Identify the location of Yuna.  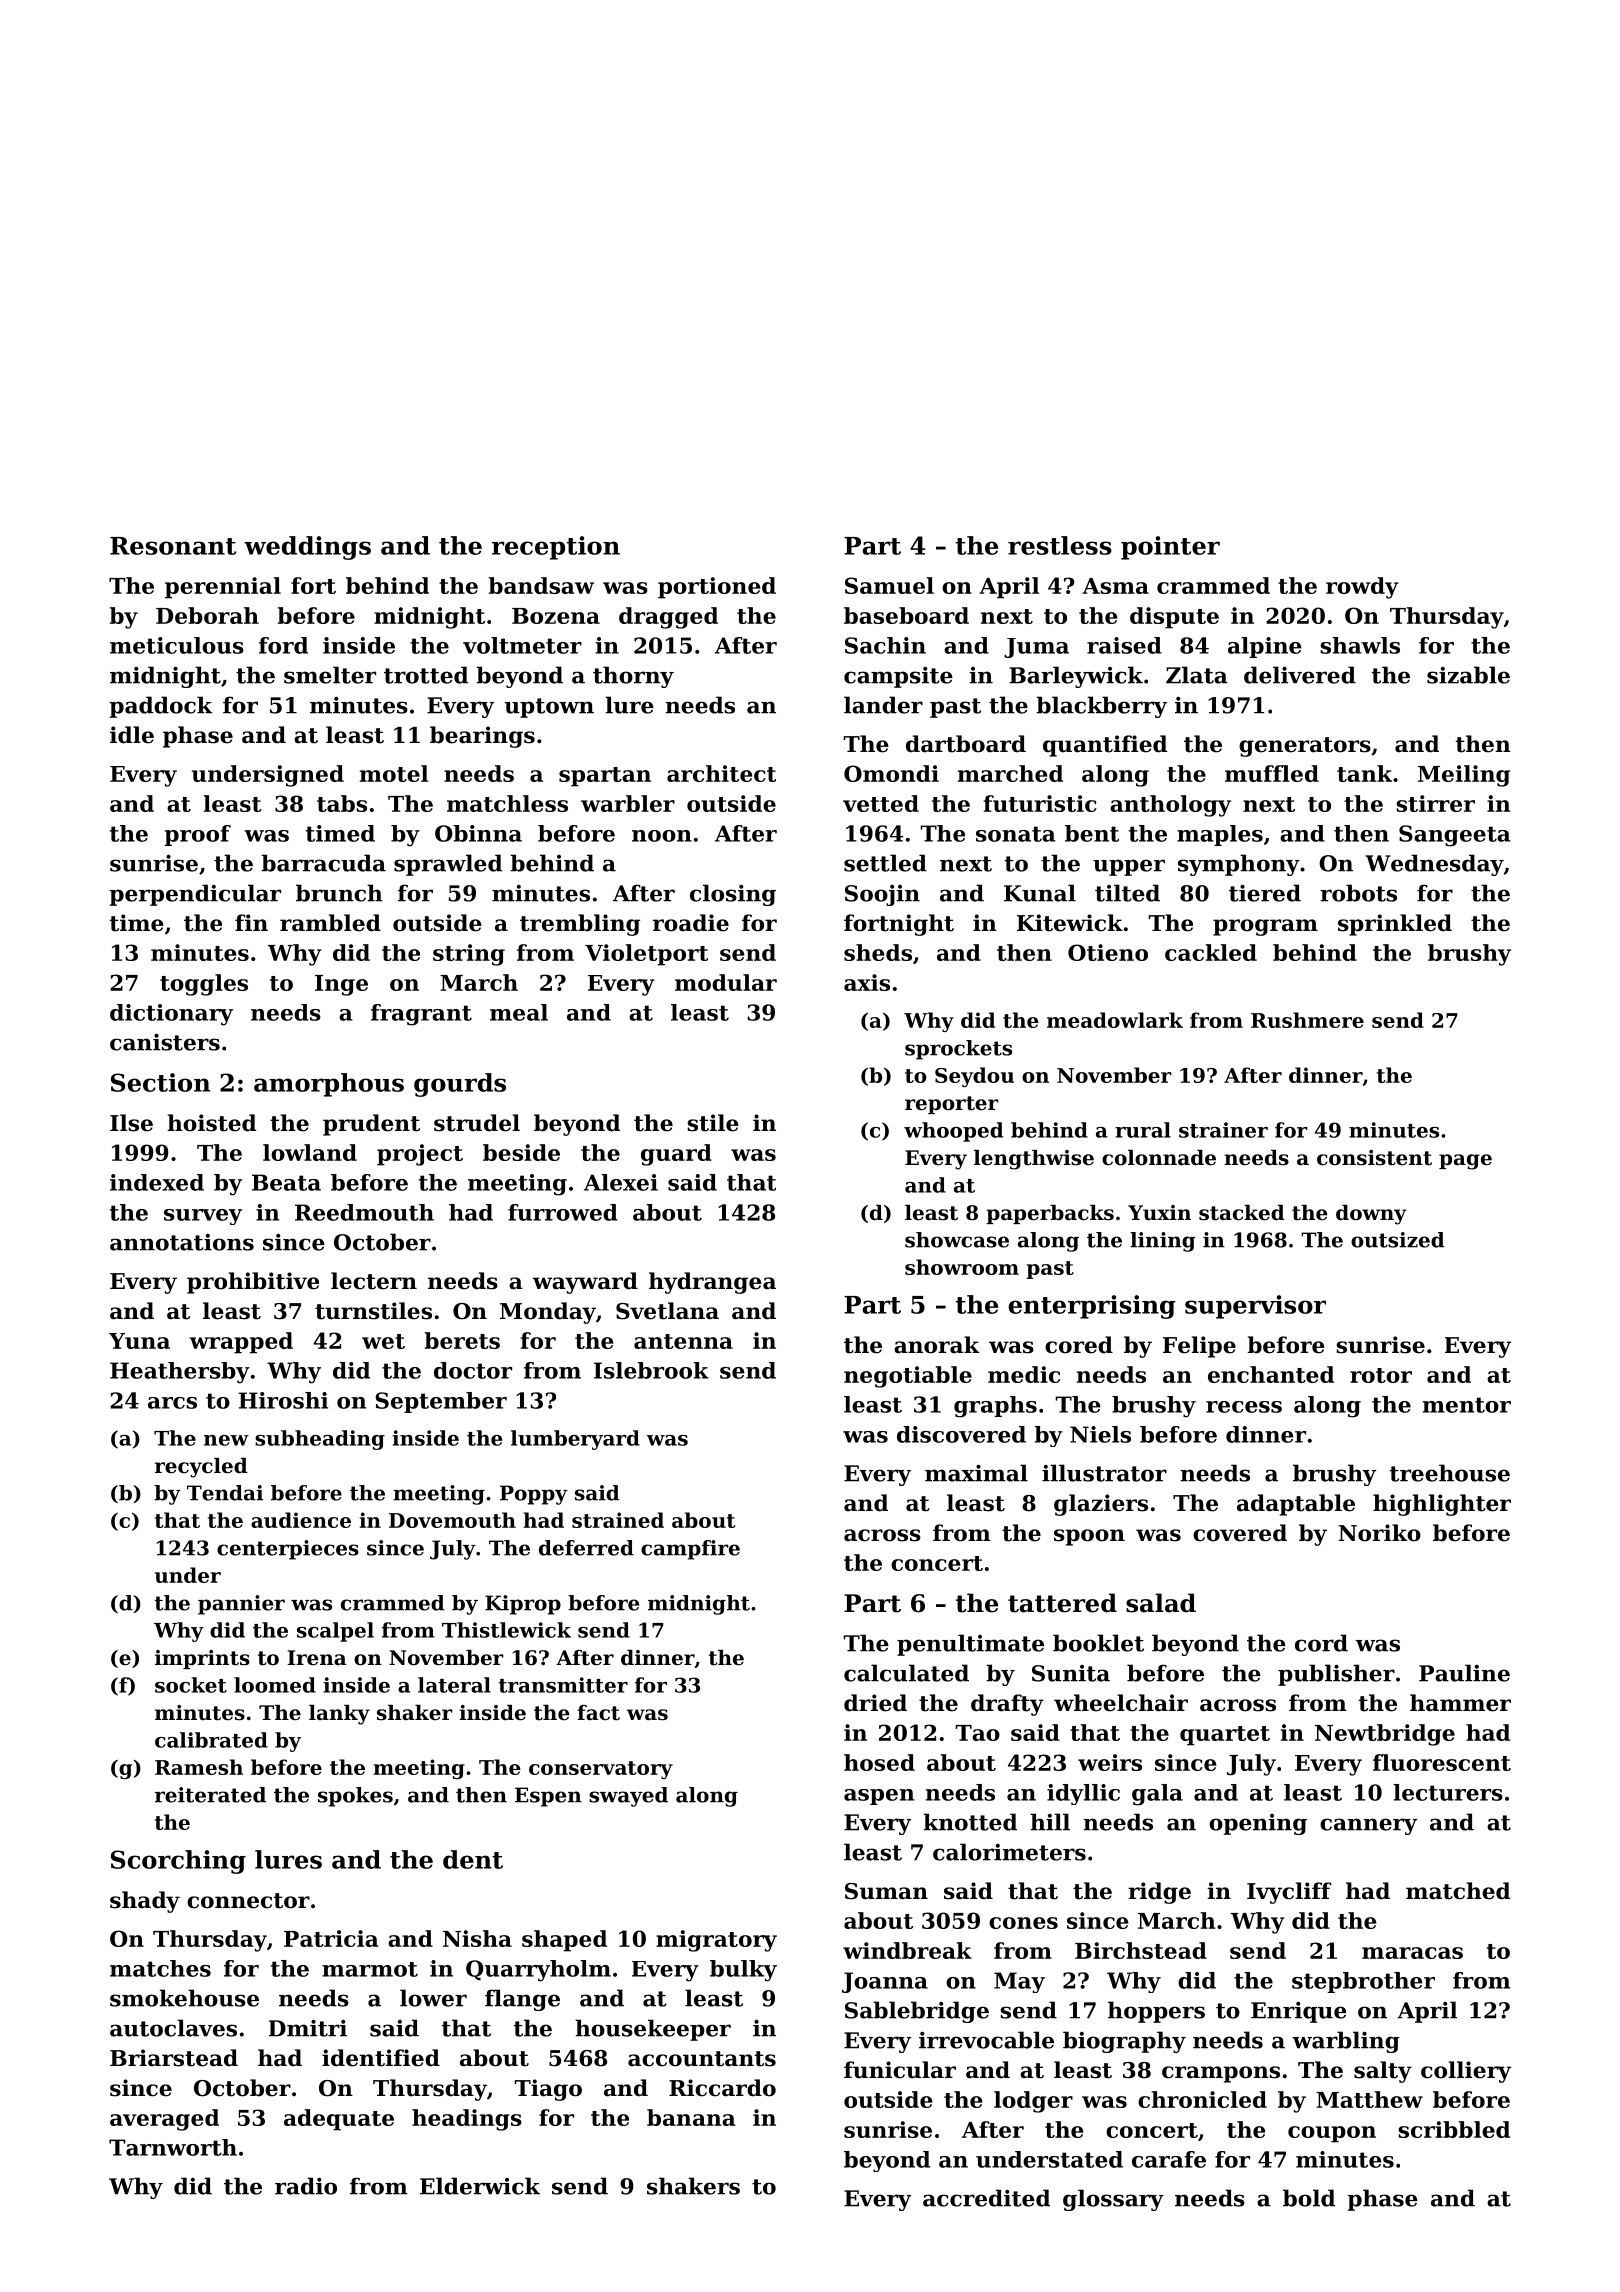
(139, 1341).
